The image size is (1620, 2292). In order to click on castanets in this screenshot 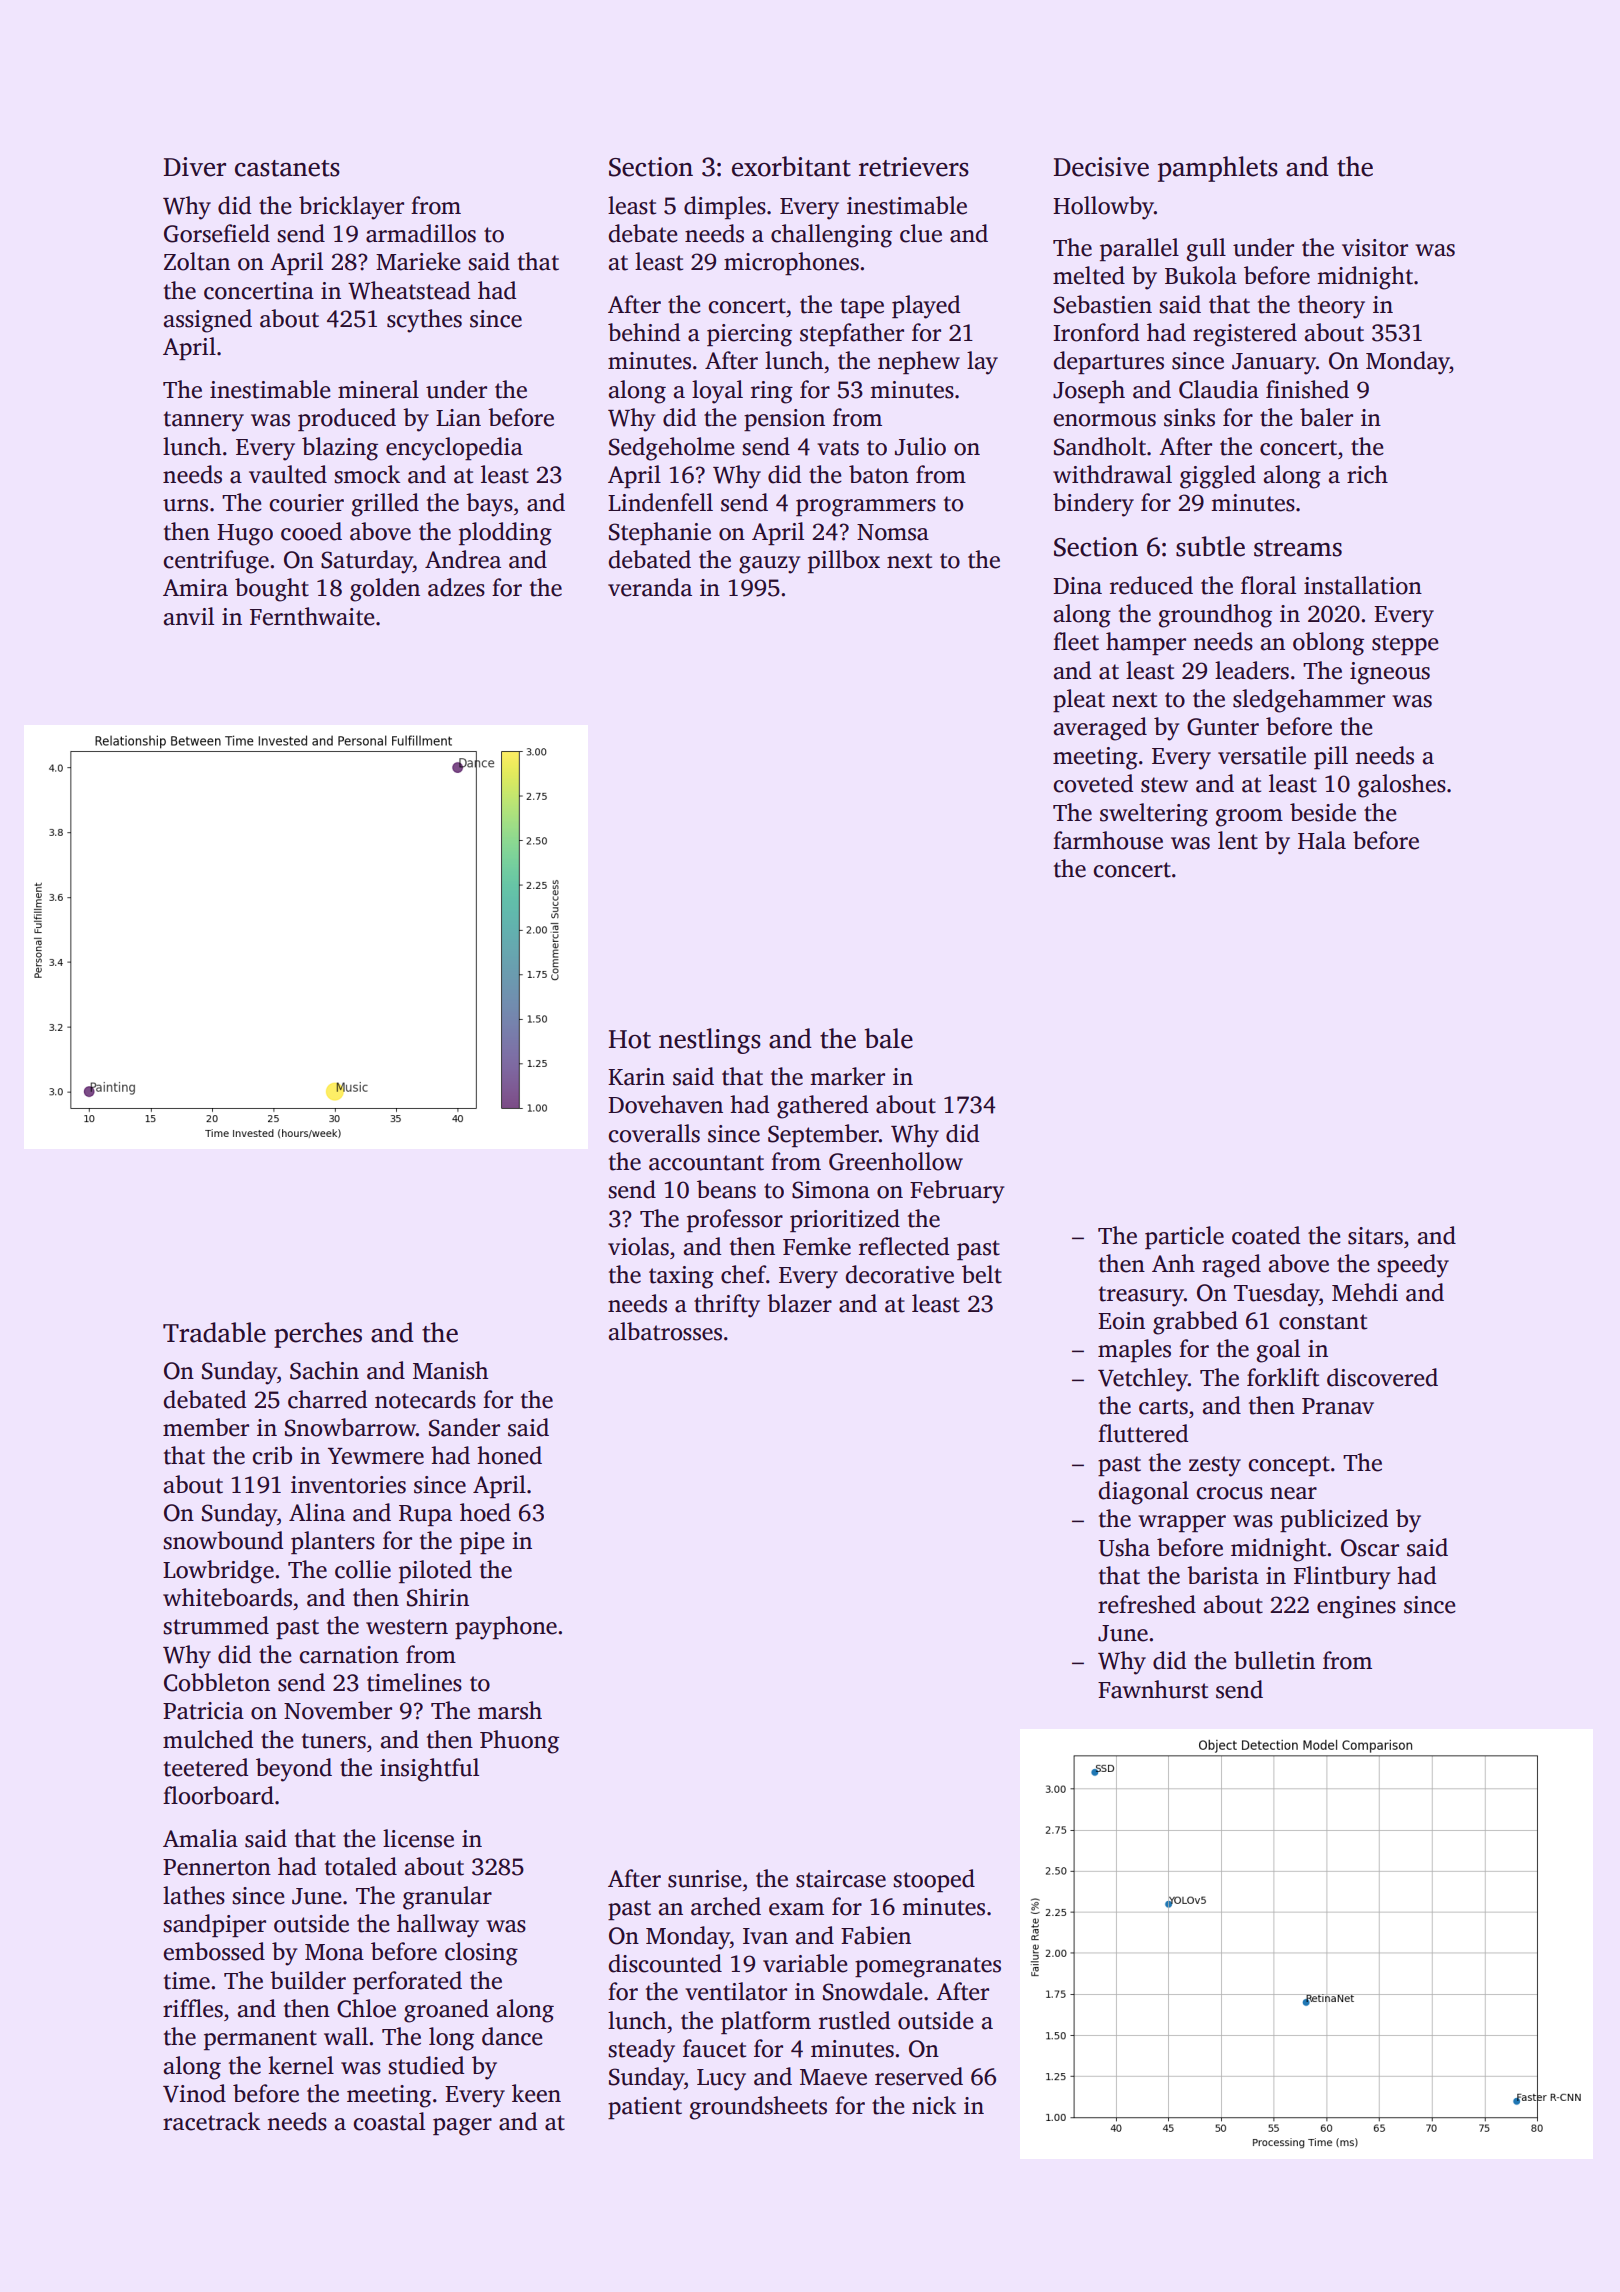, I will do `click(287, 168)`.
